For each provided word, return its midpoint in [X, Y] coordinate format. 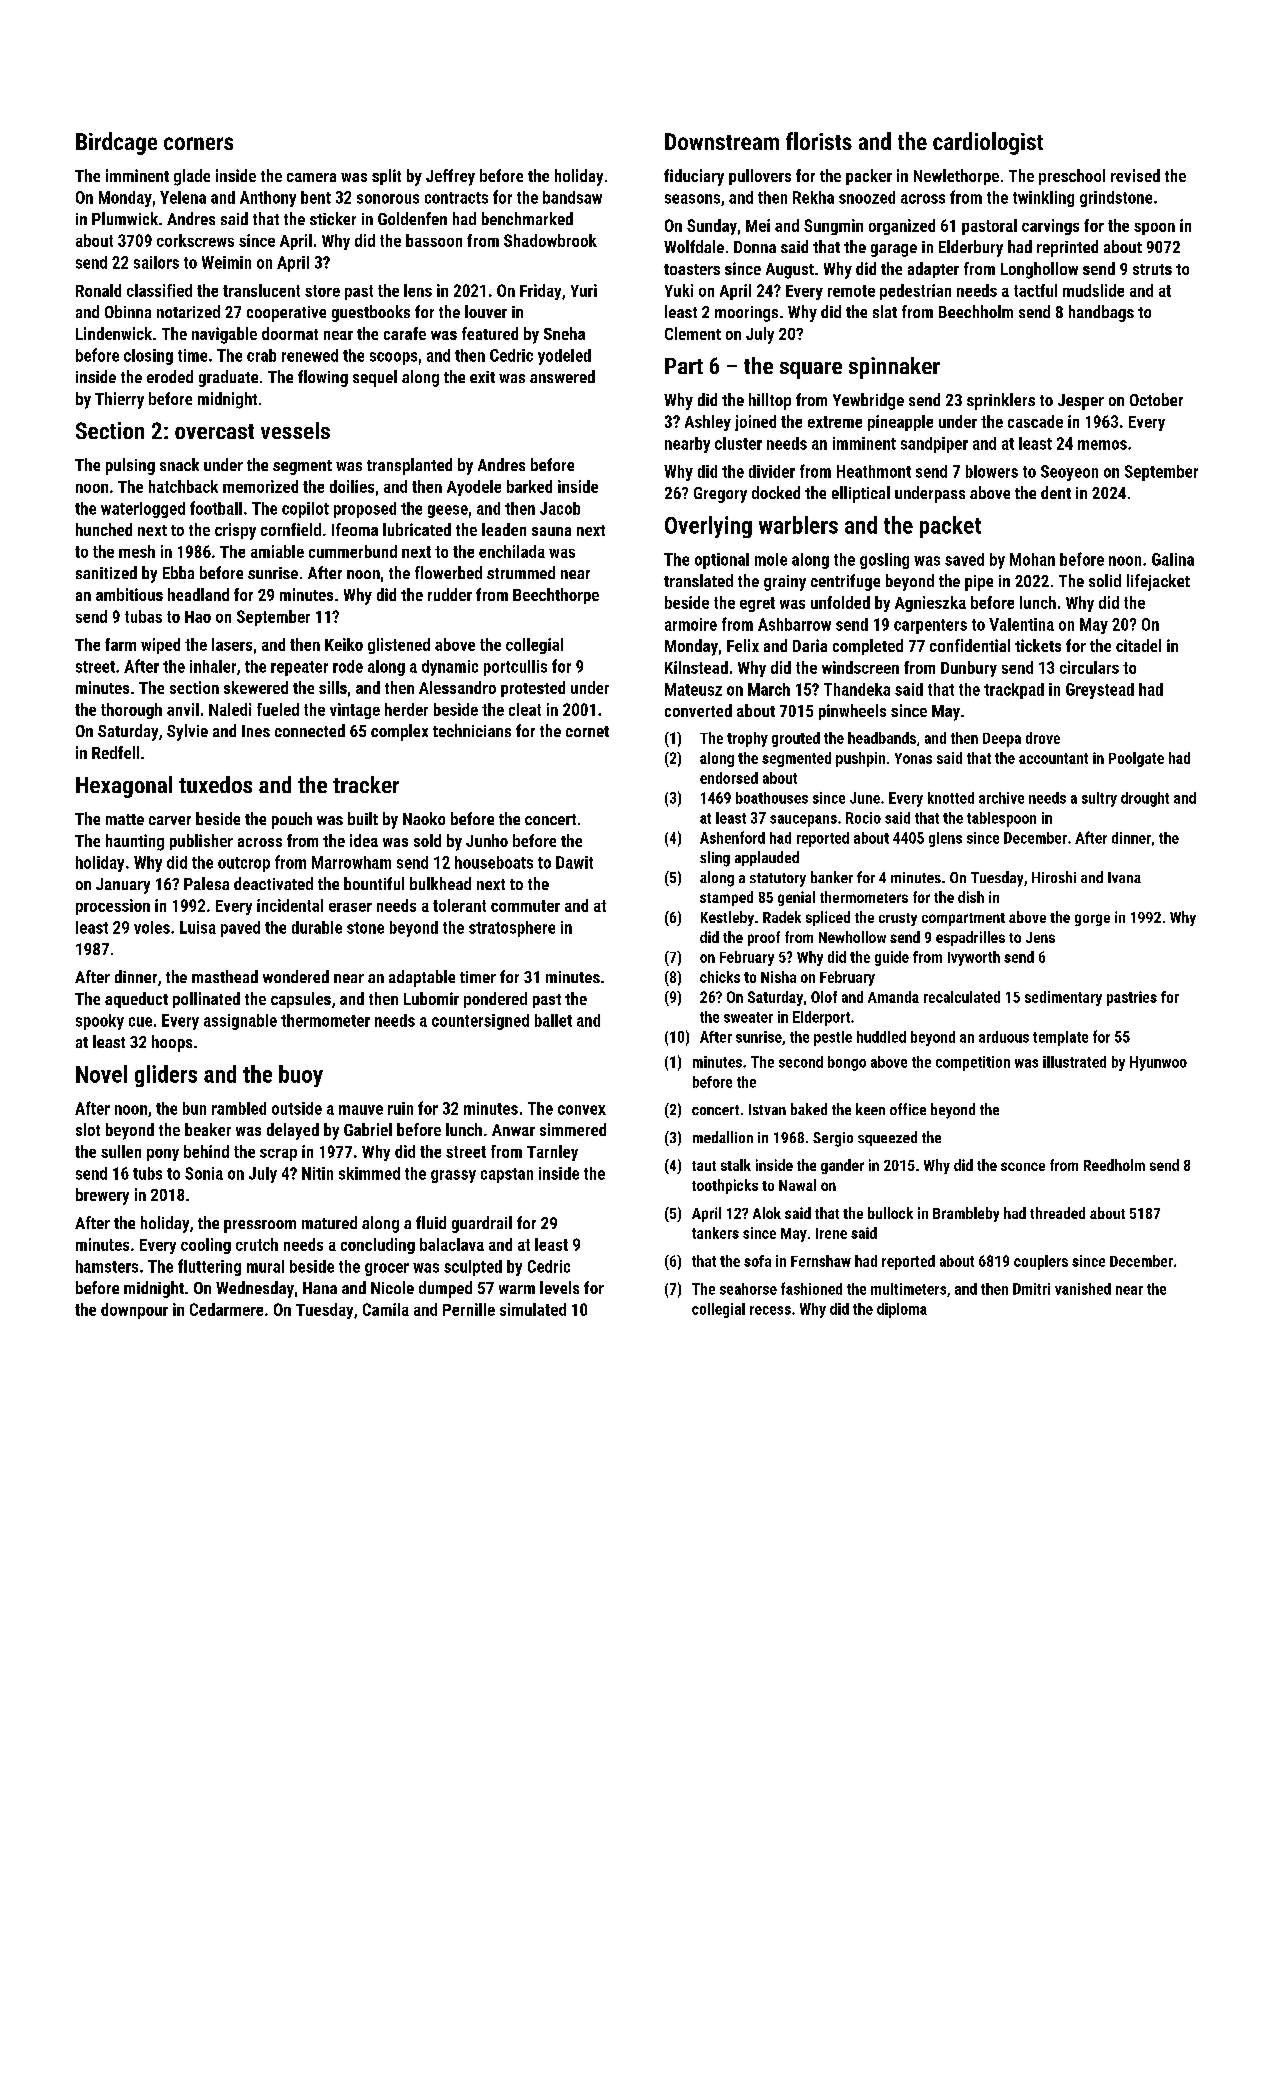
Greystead [1100, 691]
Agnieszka [930, 604]
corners [198, 143]
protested [533, 689]
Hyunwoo [1158, 1063]
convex [582, 1110]
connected [310, 730]
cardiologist [988, 143]
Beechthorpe [556, 596]
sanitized [106, 572]
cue [140, 1022]
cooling [206, 1246]
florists [819, 141]
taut [704, 1166]
